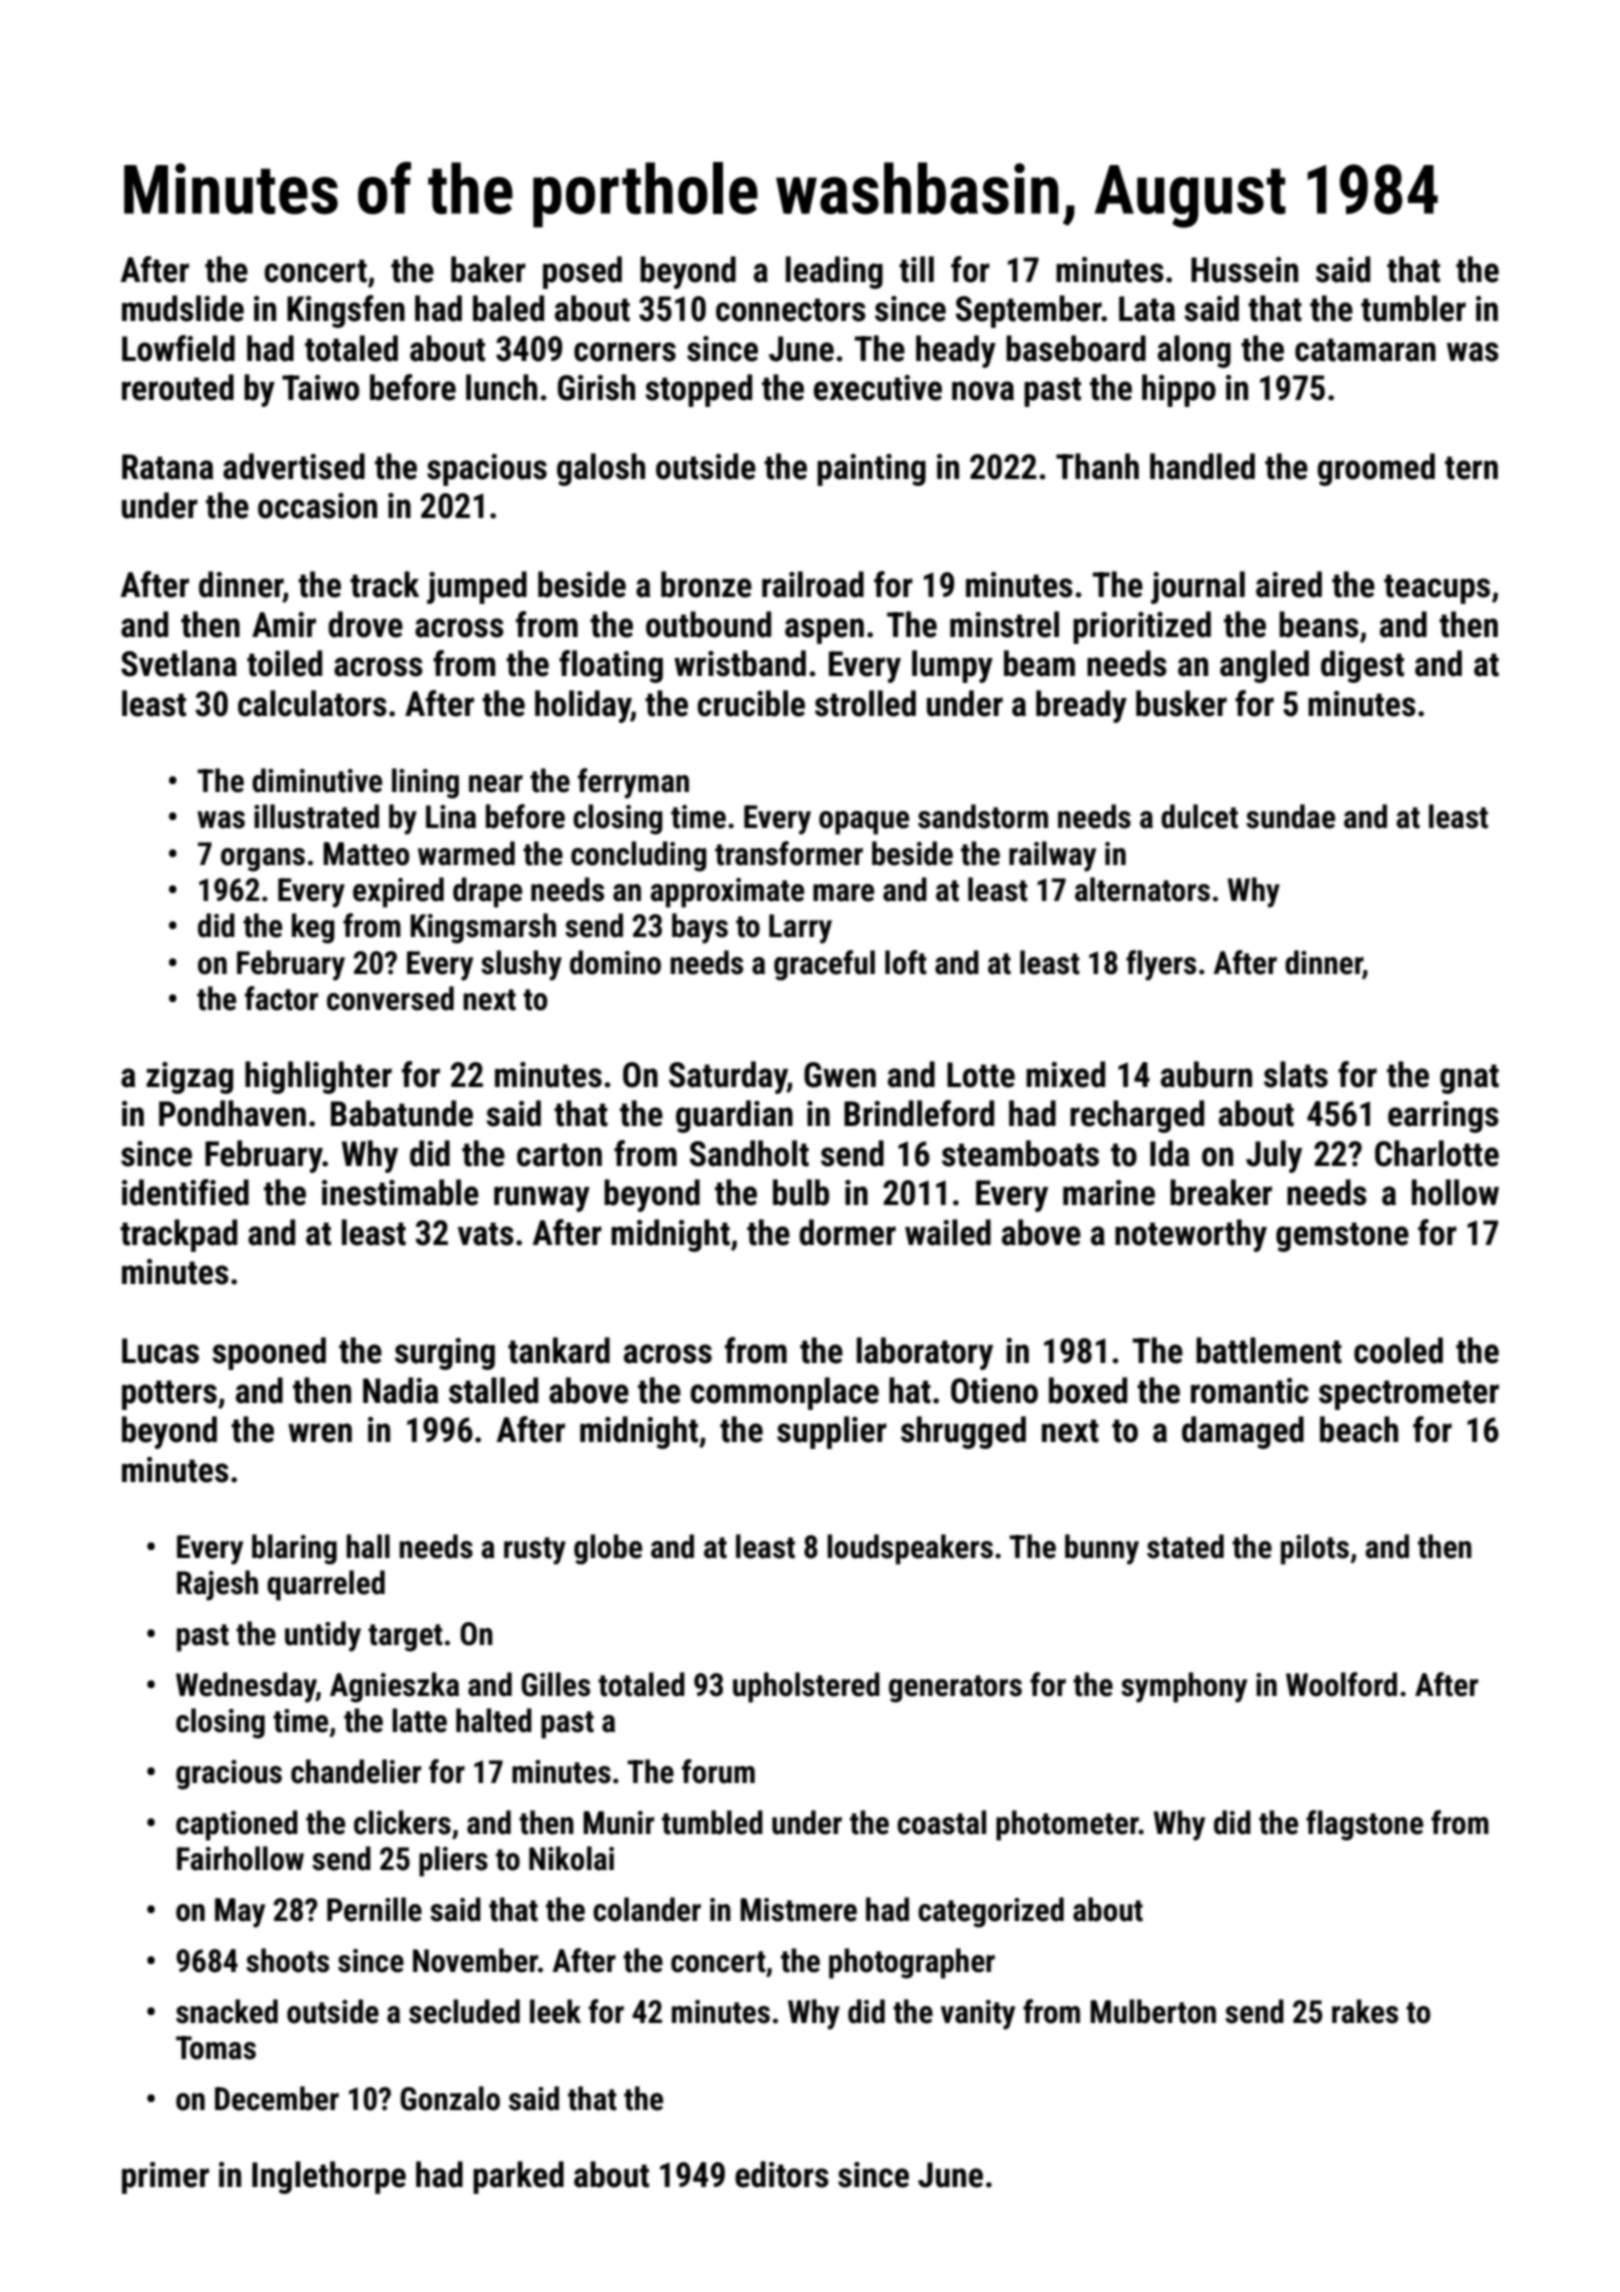 The height and width of the document is (2292, 1620). What do you see at coordinates (1319, 624) in the document?
I see `beans` at bounding box center [1319, 624].
